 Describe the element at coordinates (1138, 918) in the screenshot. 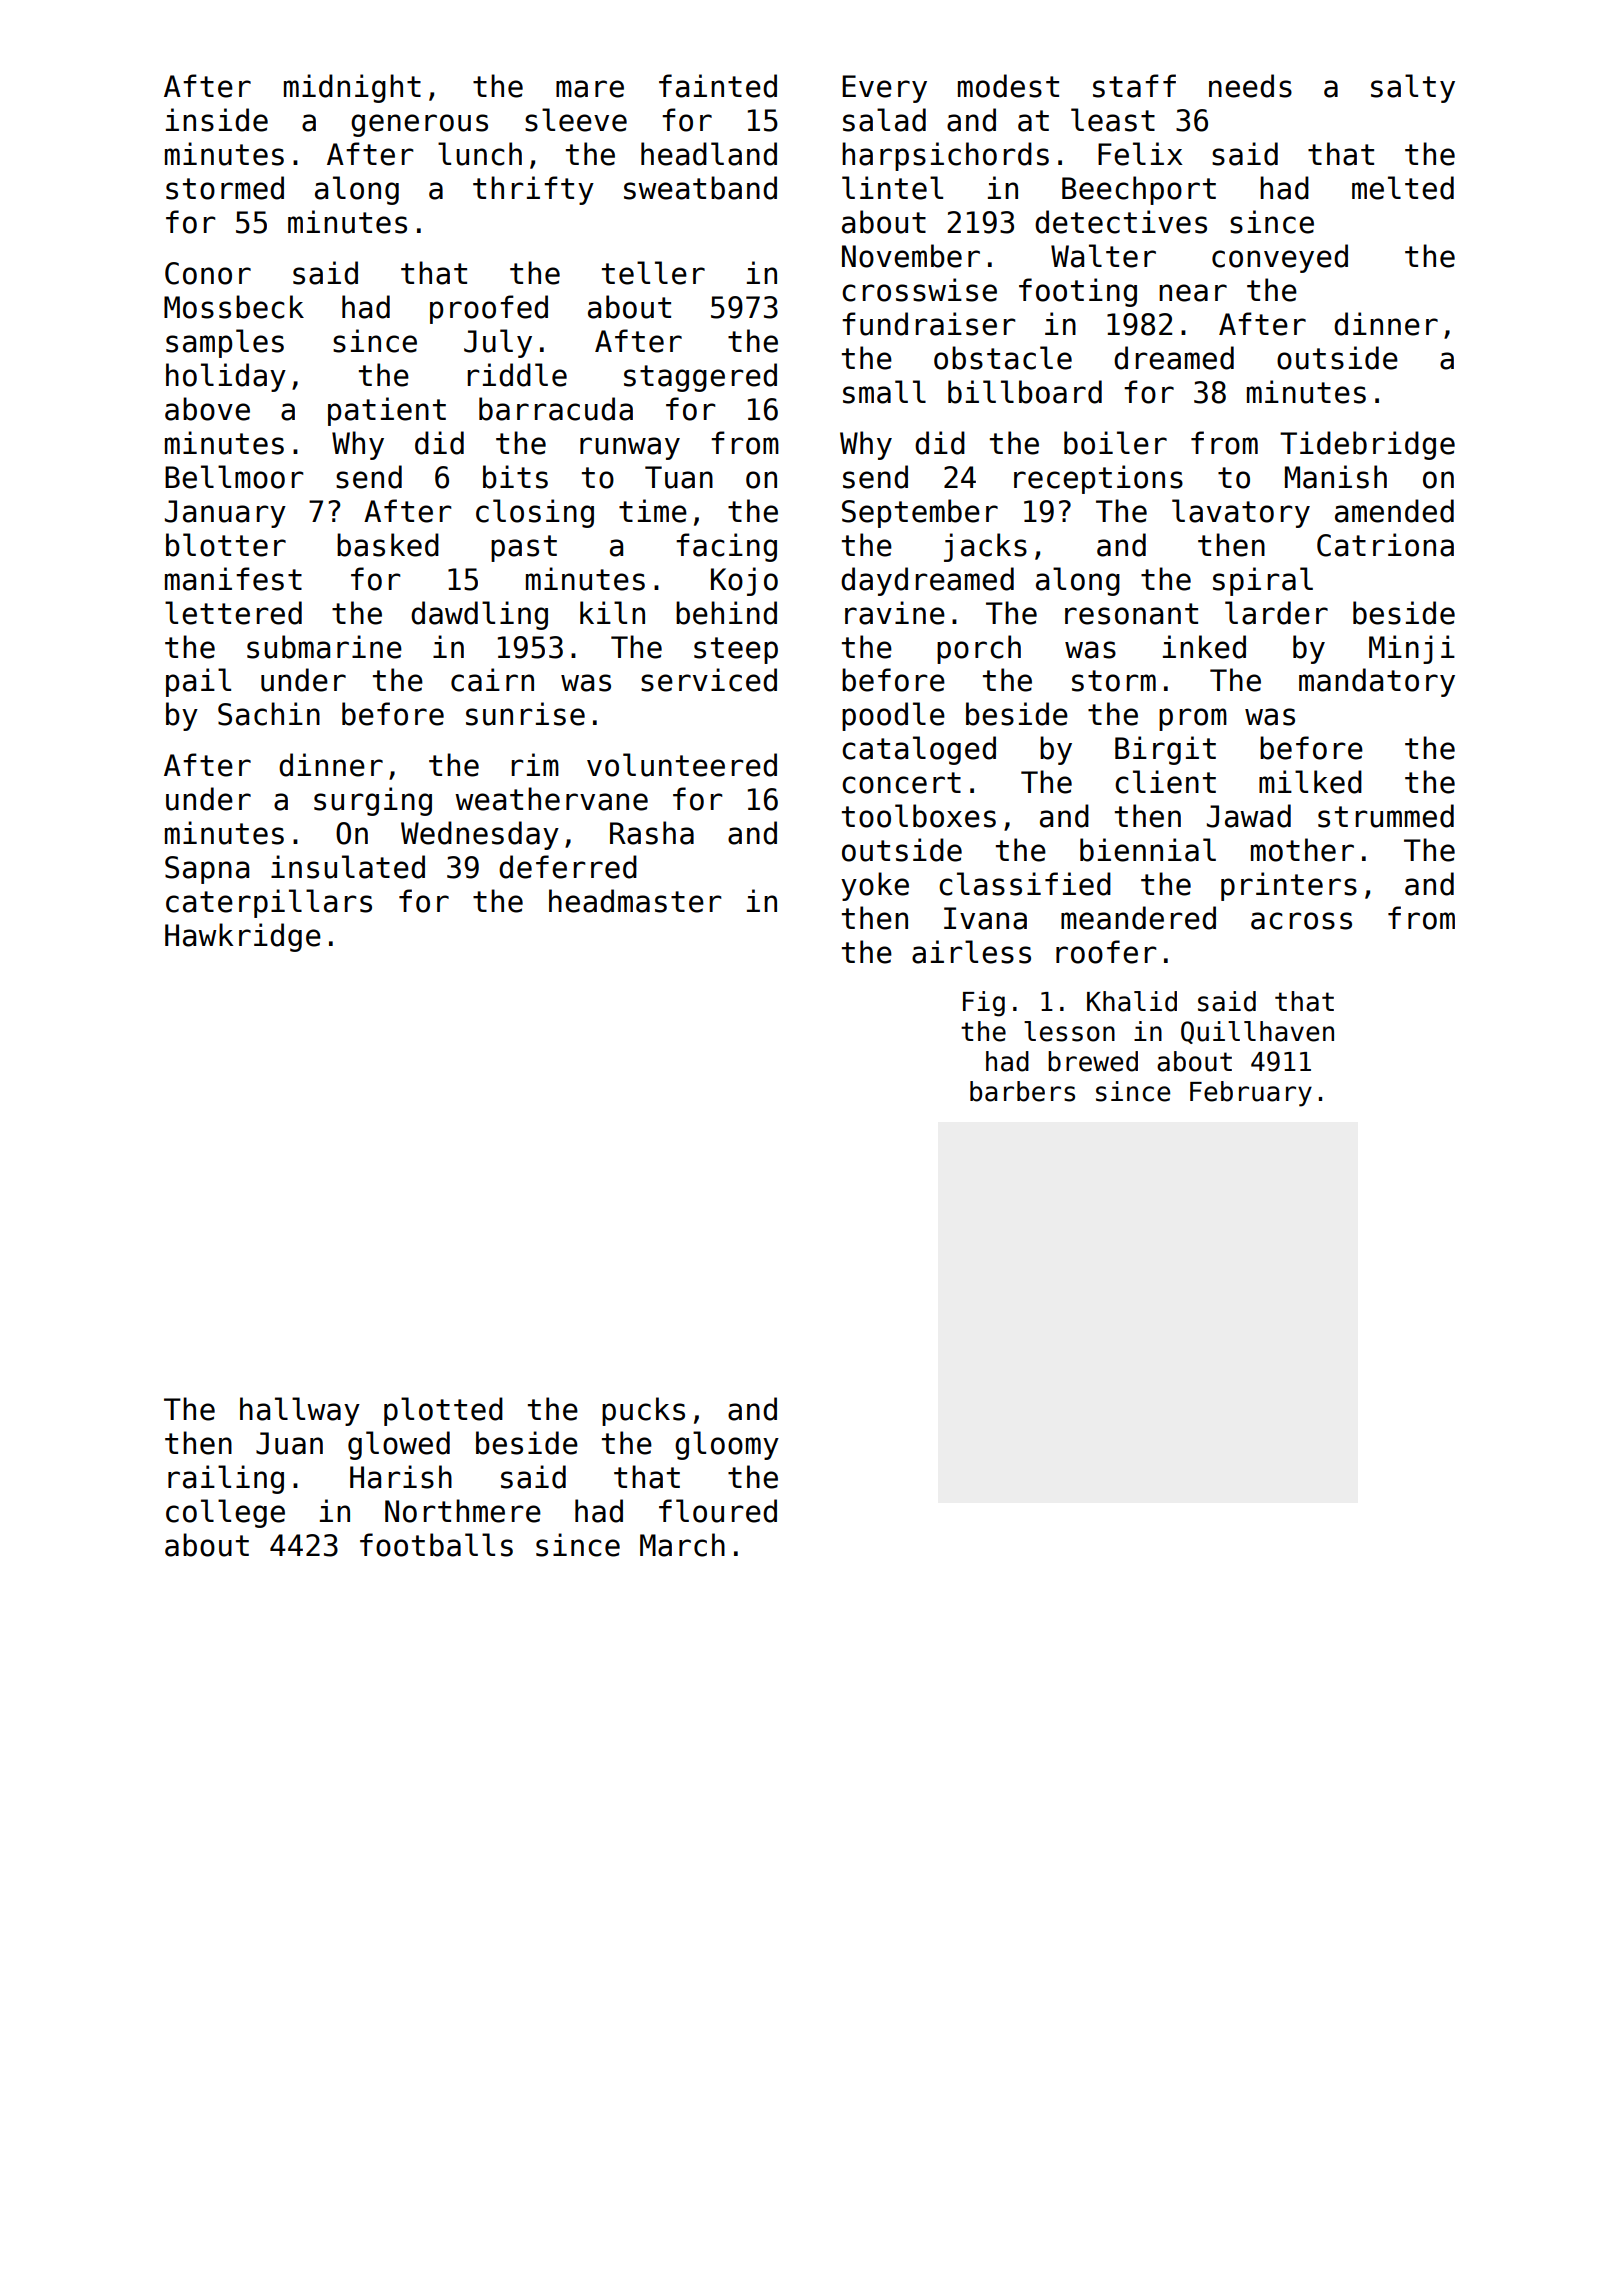

I see `meandered` at that location.
